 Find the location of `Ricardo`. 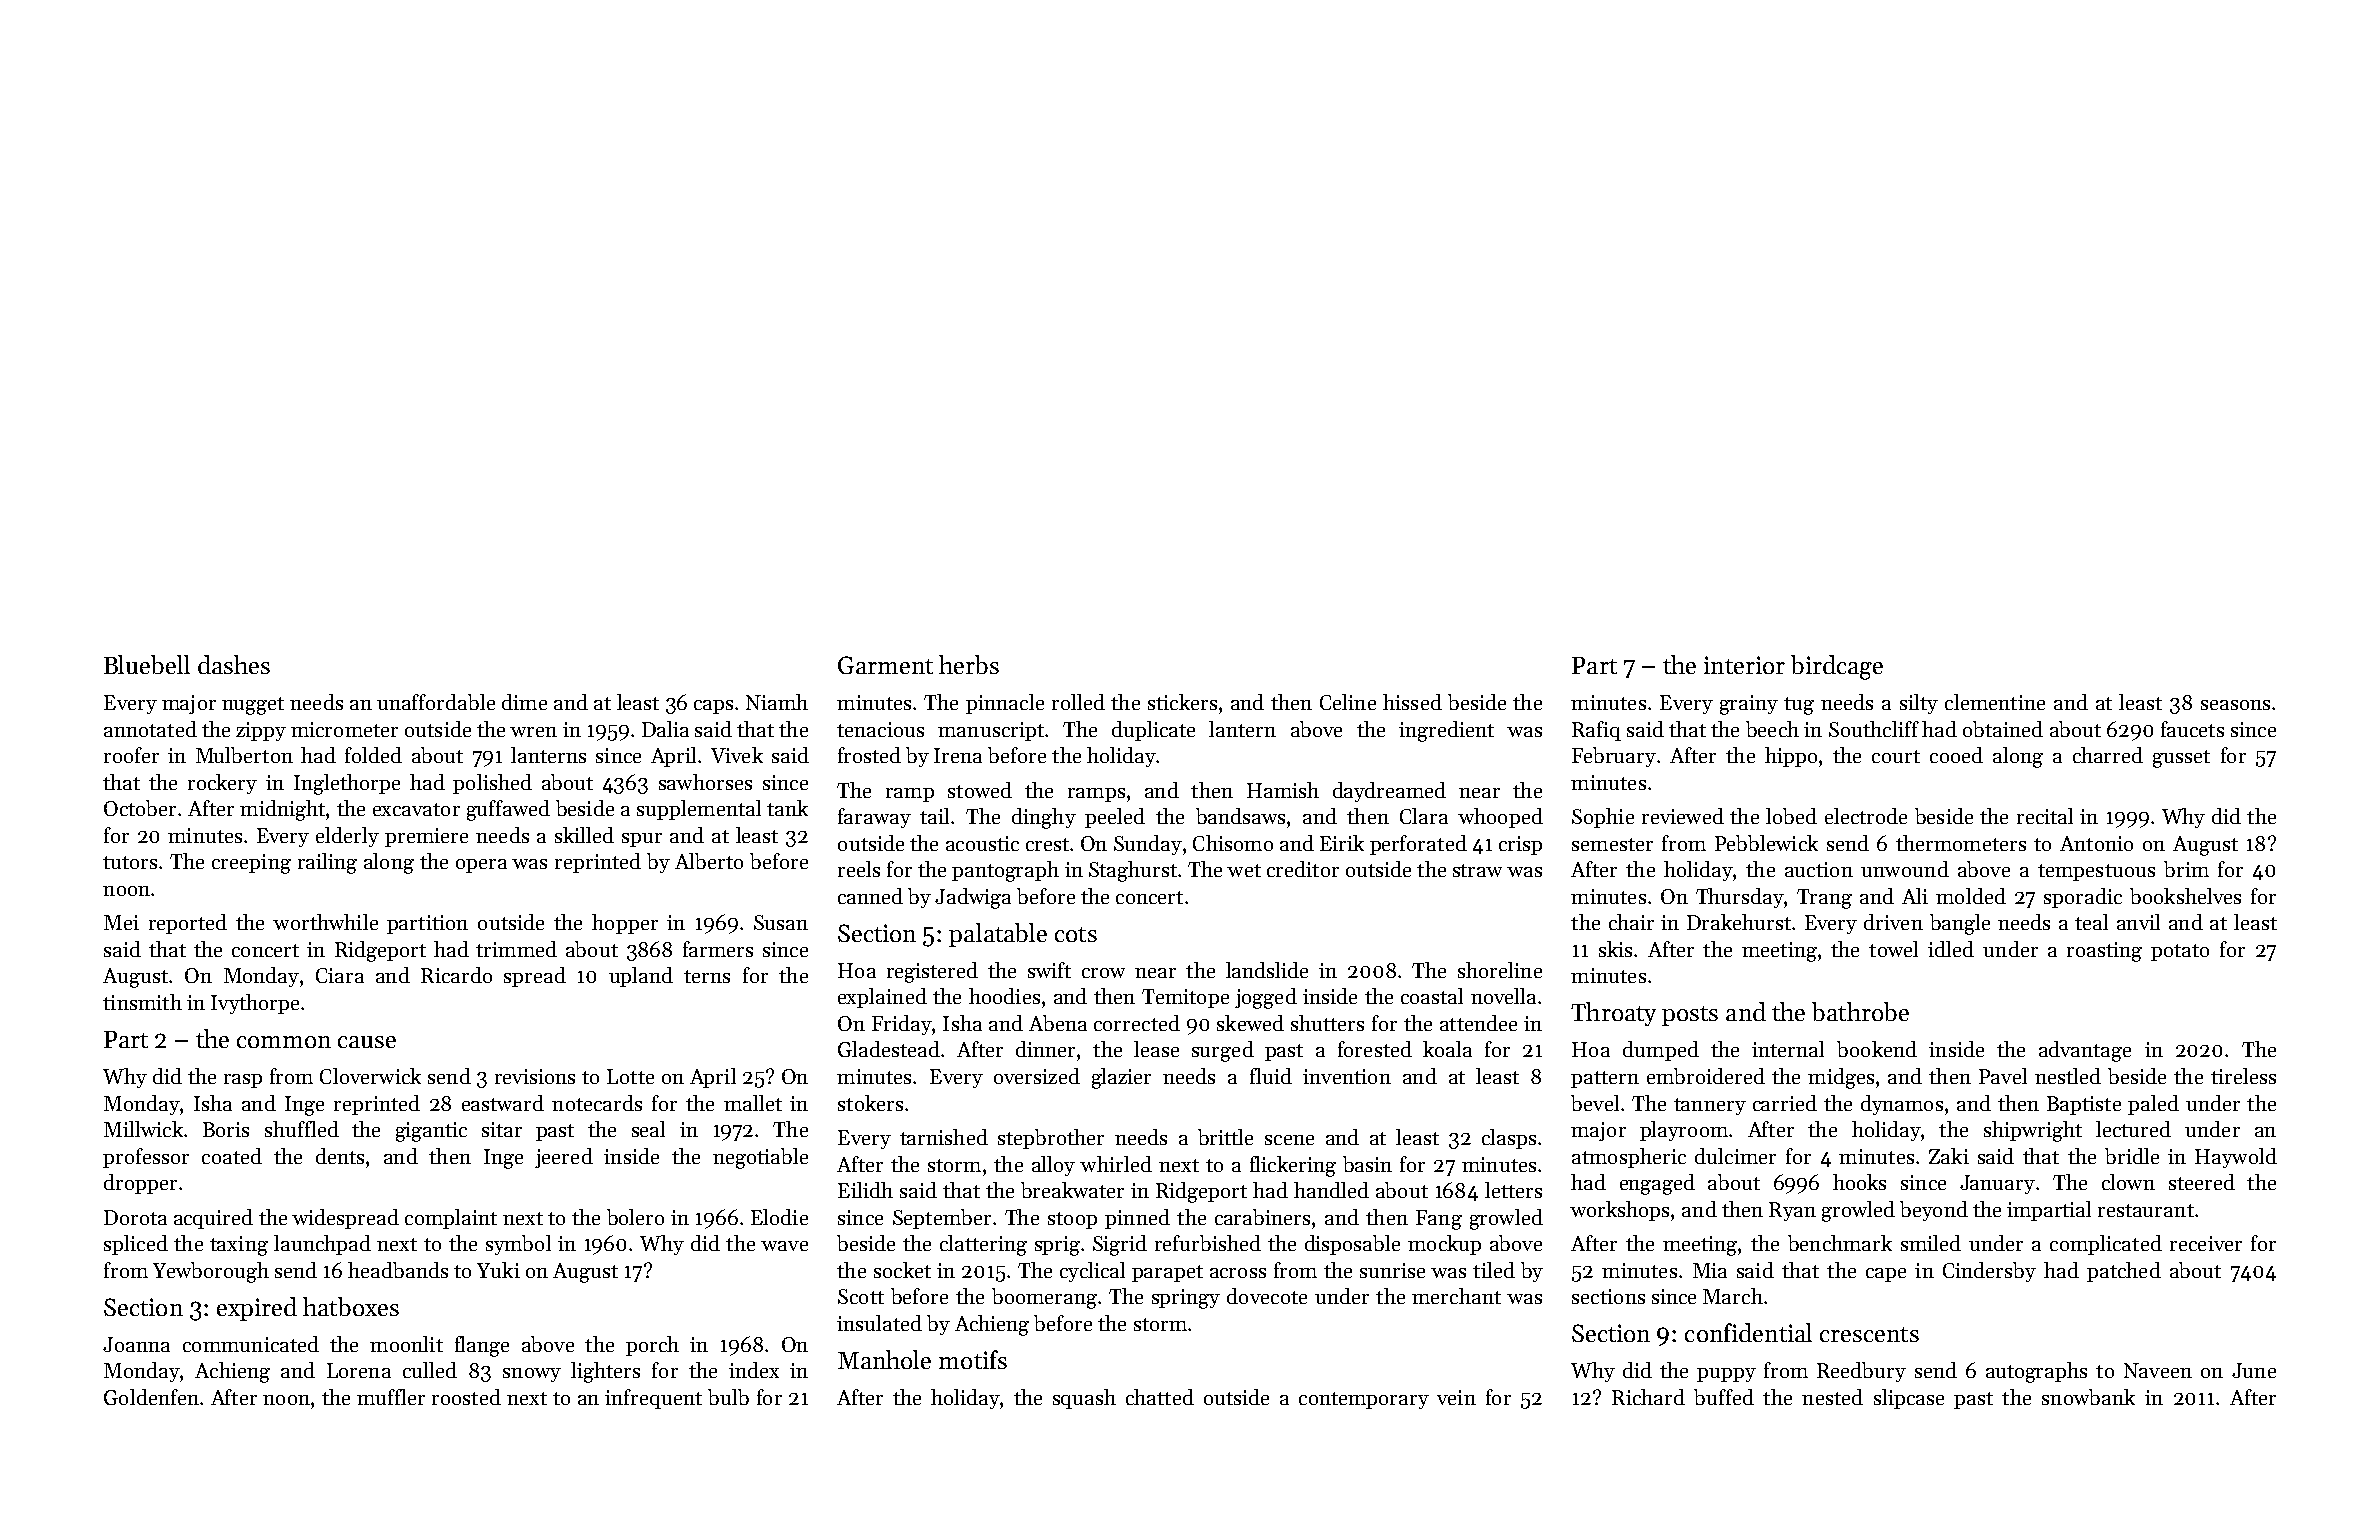

Ricardo is located at coordinates (456, 975).
